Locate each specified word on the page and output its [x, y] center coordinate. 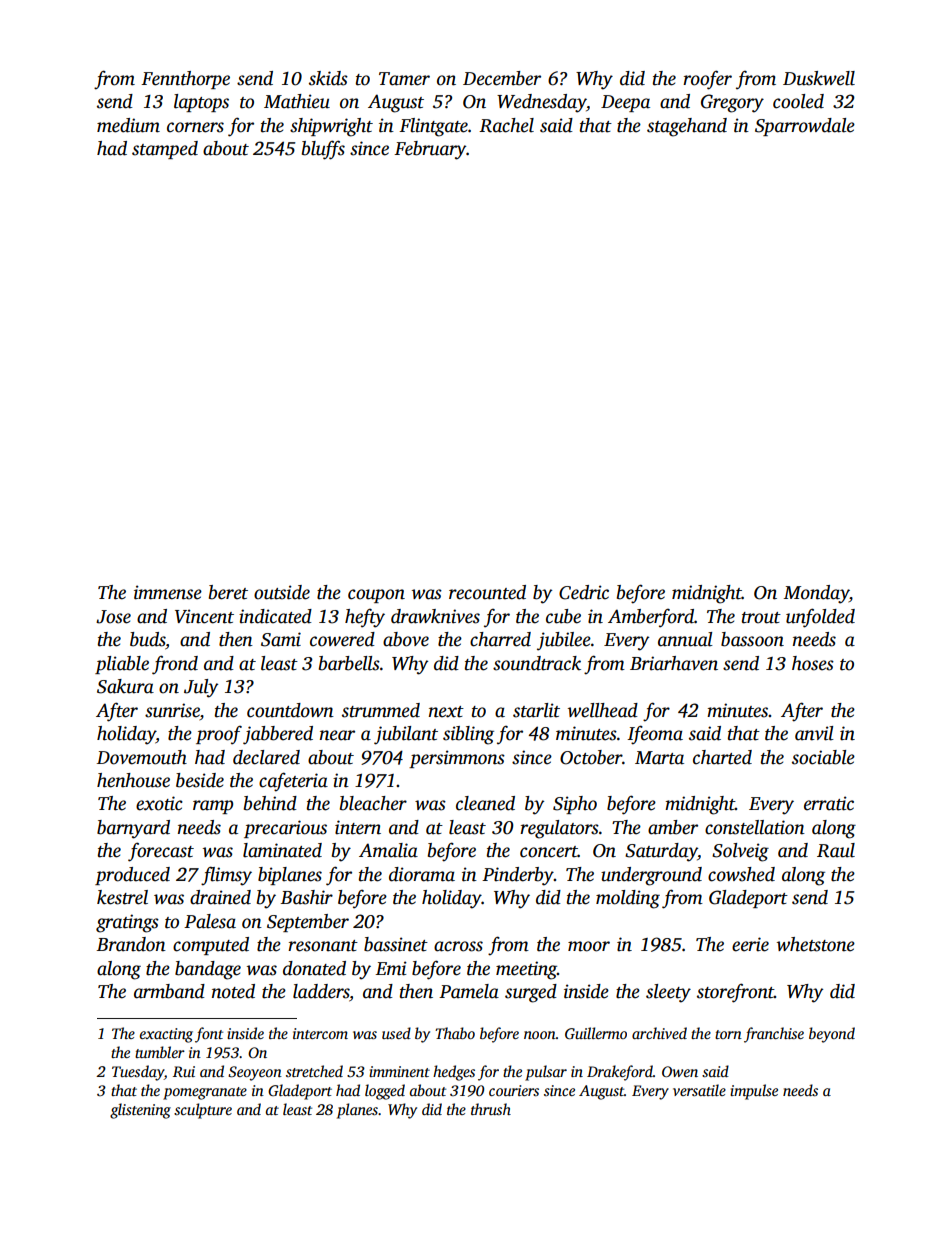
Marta [659, 758]
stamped [165, 150]
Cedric [584, 592]
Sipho [575, 805]
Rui [184, 1071]
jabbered [278, 735]
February [430, 150]
